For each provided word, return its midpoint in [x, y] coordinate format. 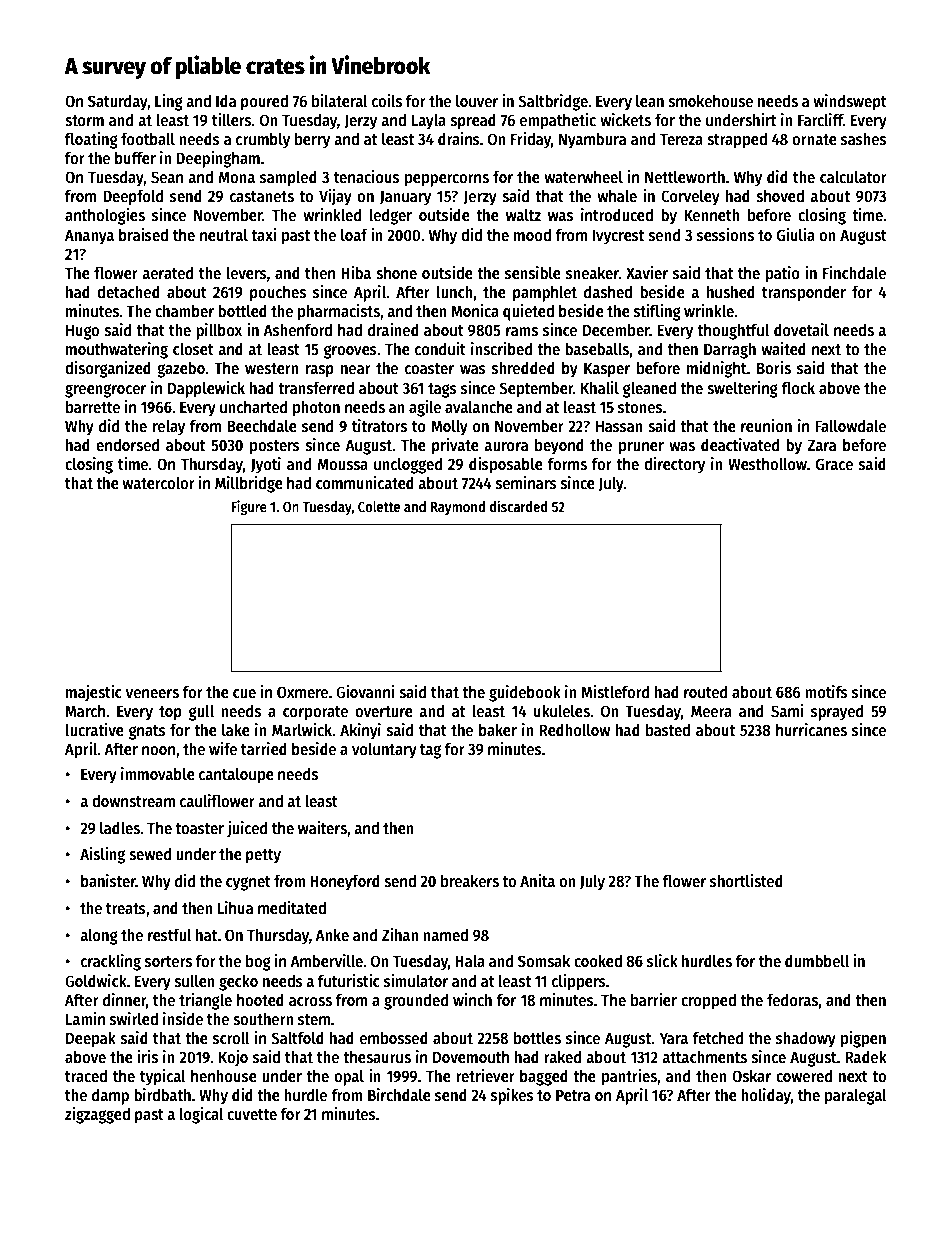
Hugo [82, 332]
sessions [725, 234]
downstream [133, 801]
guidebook [525, 693]
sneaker [592, 272]
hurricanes [811, 730]
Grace [834, 464]
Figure [249, 507]
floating [91, 140]
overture [384, 711]
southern [263, 1019]
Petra [573, 1095]
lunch [455, 291]
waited [783, 348]
